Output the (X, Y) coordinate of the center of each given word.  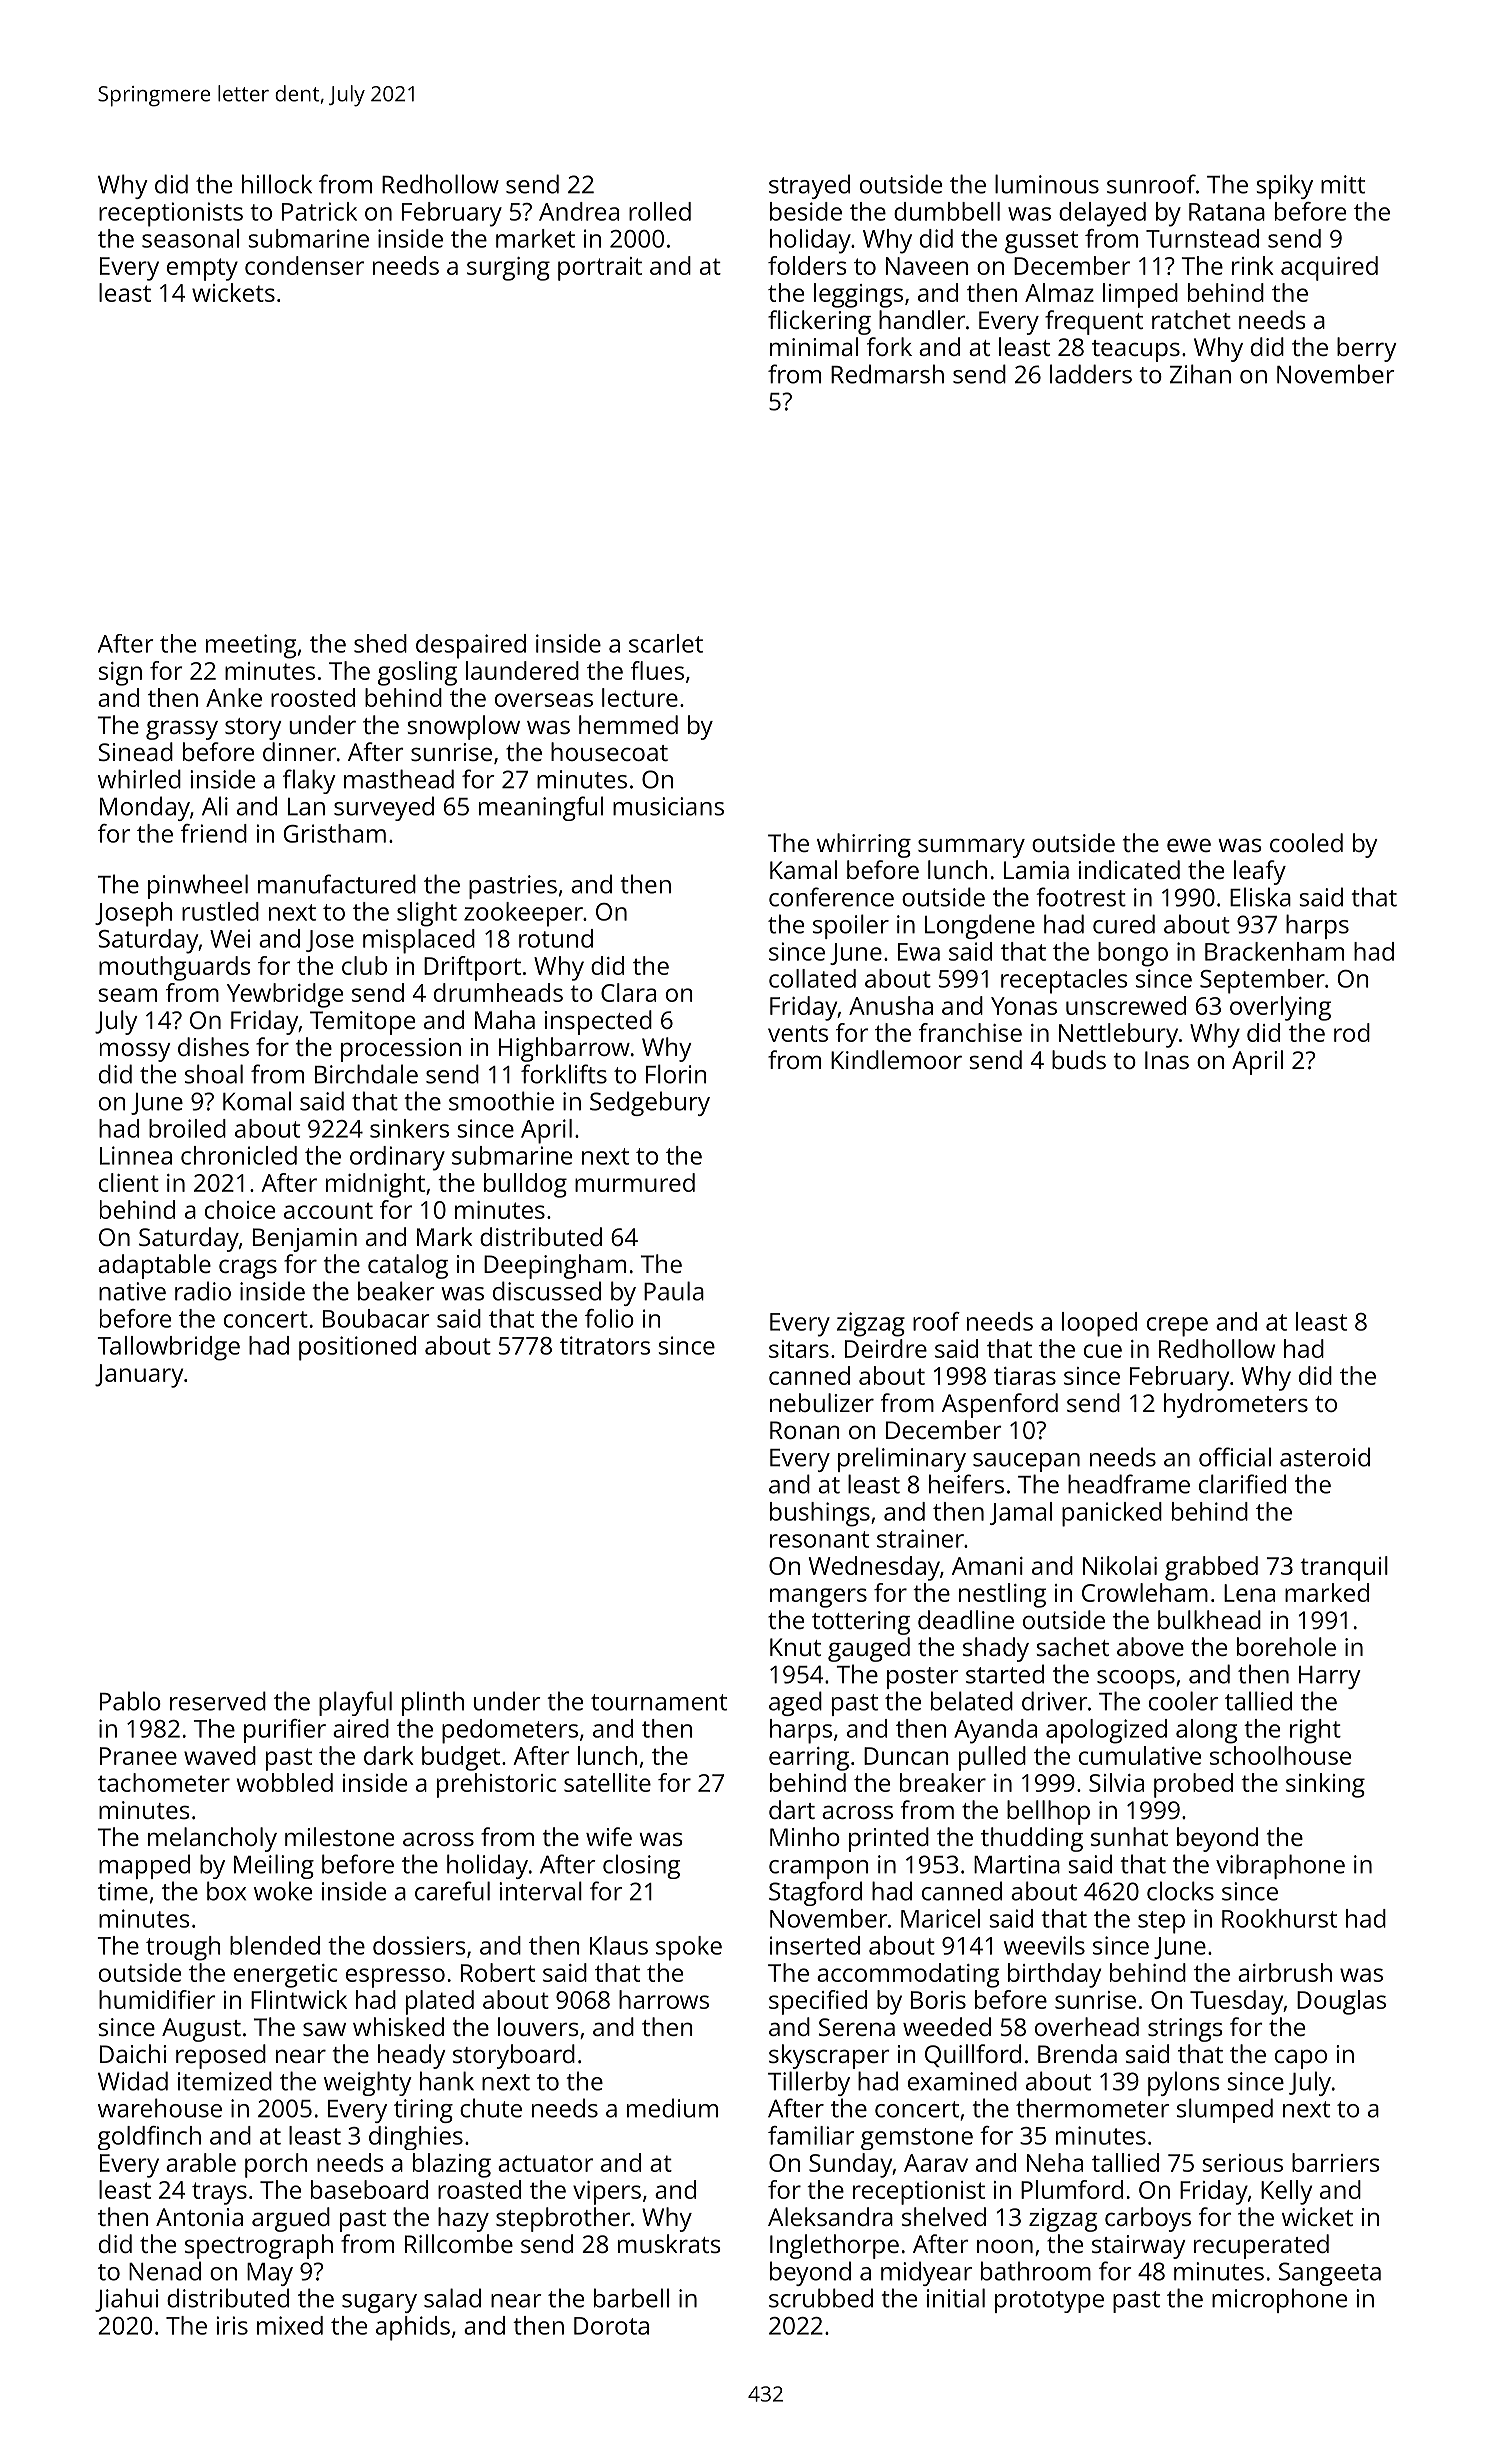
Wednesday (874, 1568)
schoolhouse (1280, 1755)
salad (452, 2298)
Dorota (611, 2326)
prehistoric (496, 1785)
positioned (357, 1348)
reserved (218, 1701)
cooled (1306, 842)
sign (120, 674)
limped (1140, 295)
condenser (304, 265)
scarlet (666, 643)
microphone (1279, 2300)
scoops (1136, 1679)
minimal (814, 346)
